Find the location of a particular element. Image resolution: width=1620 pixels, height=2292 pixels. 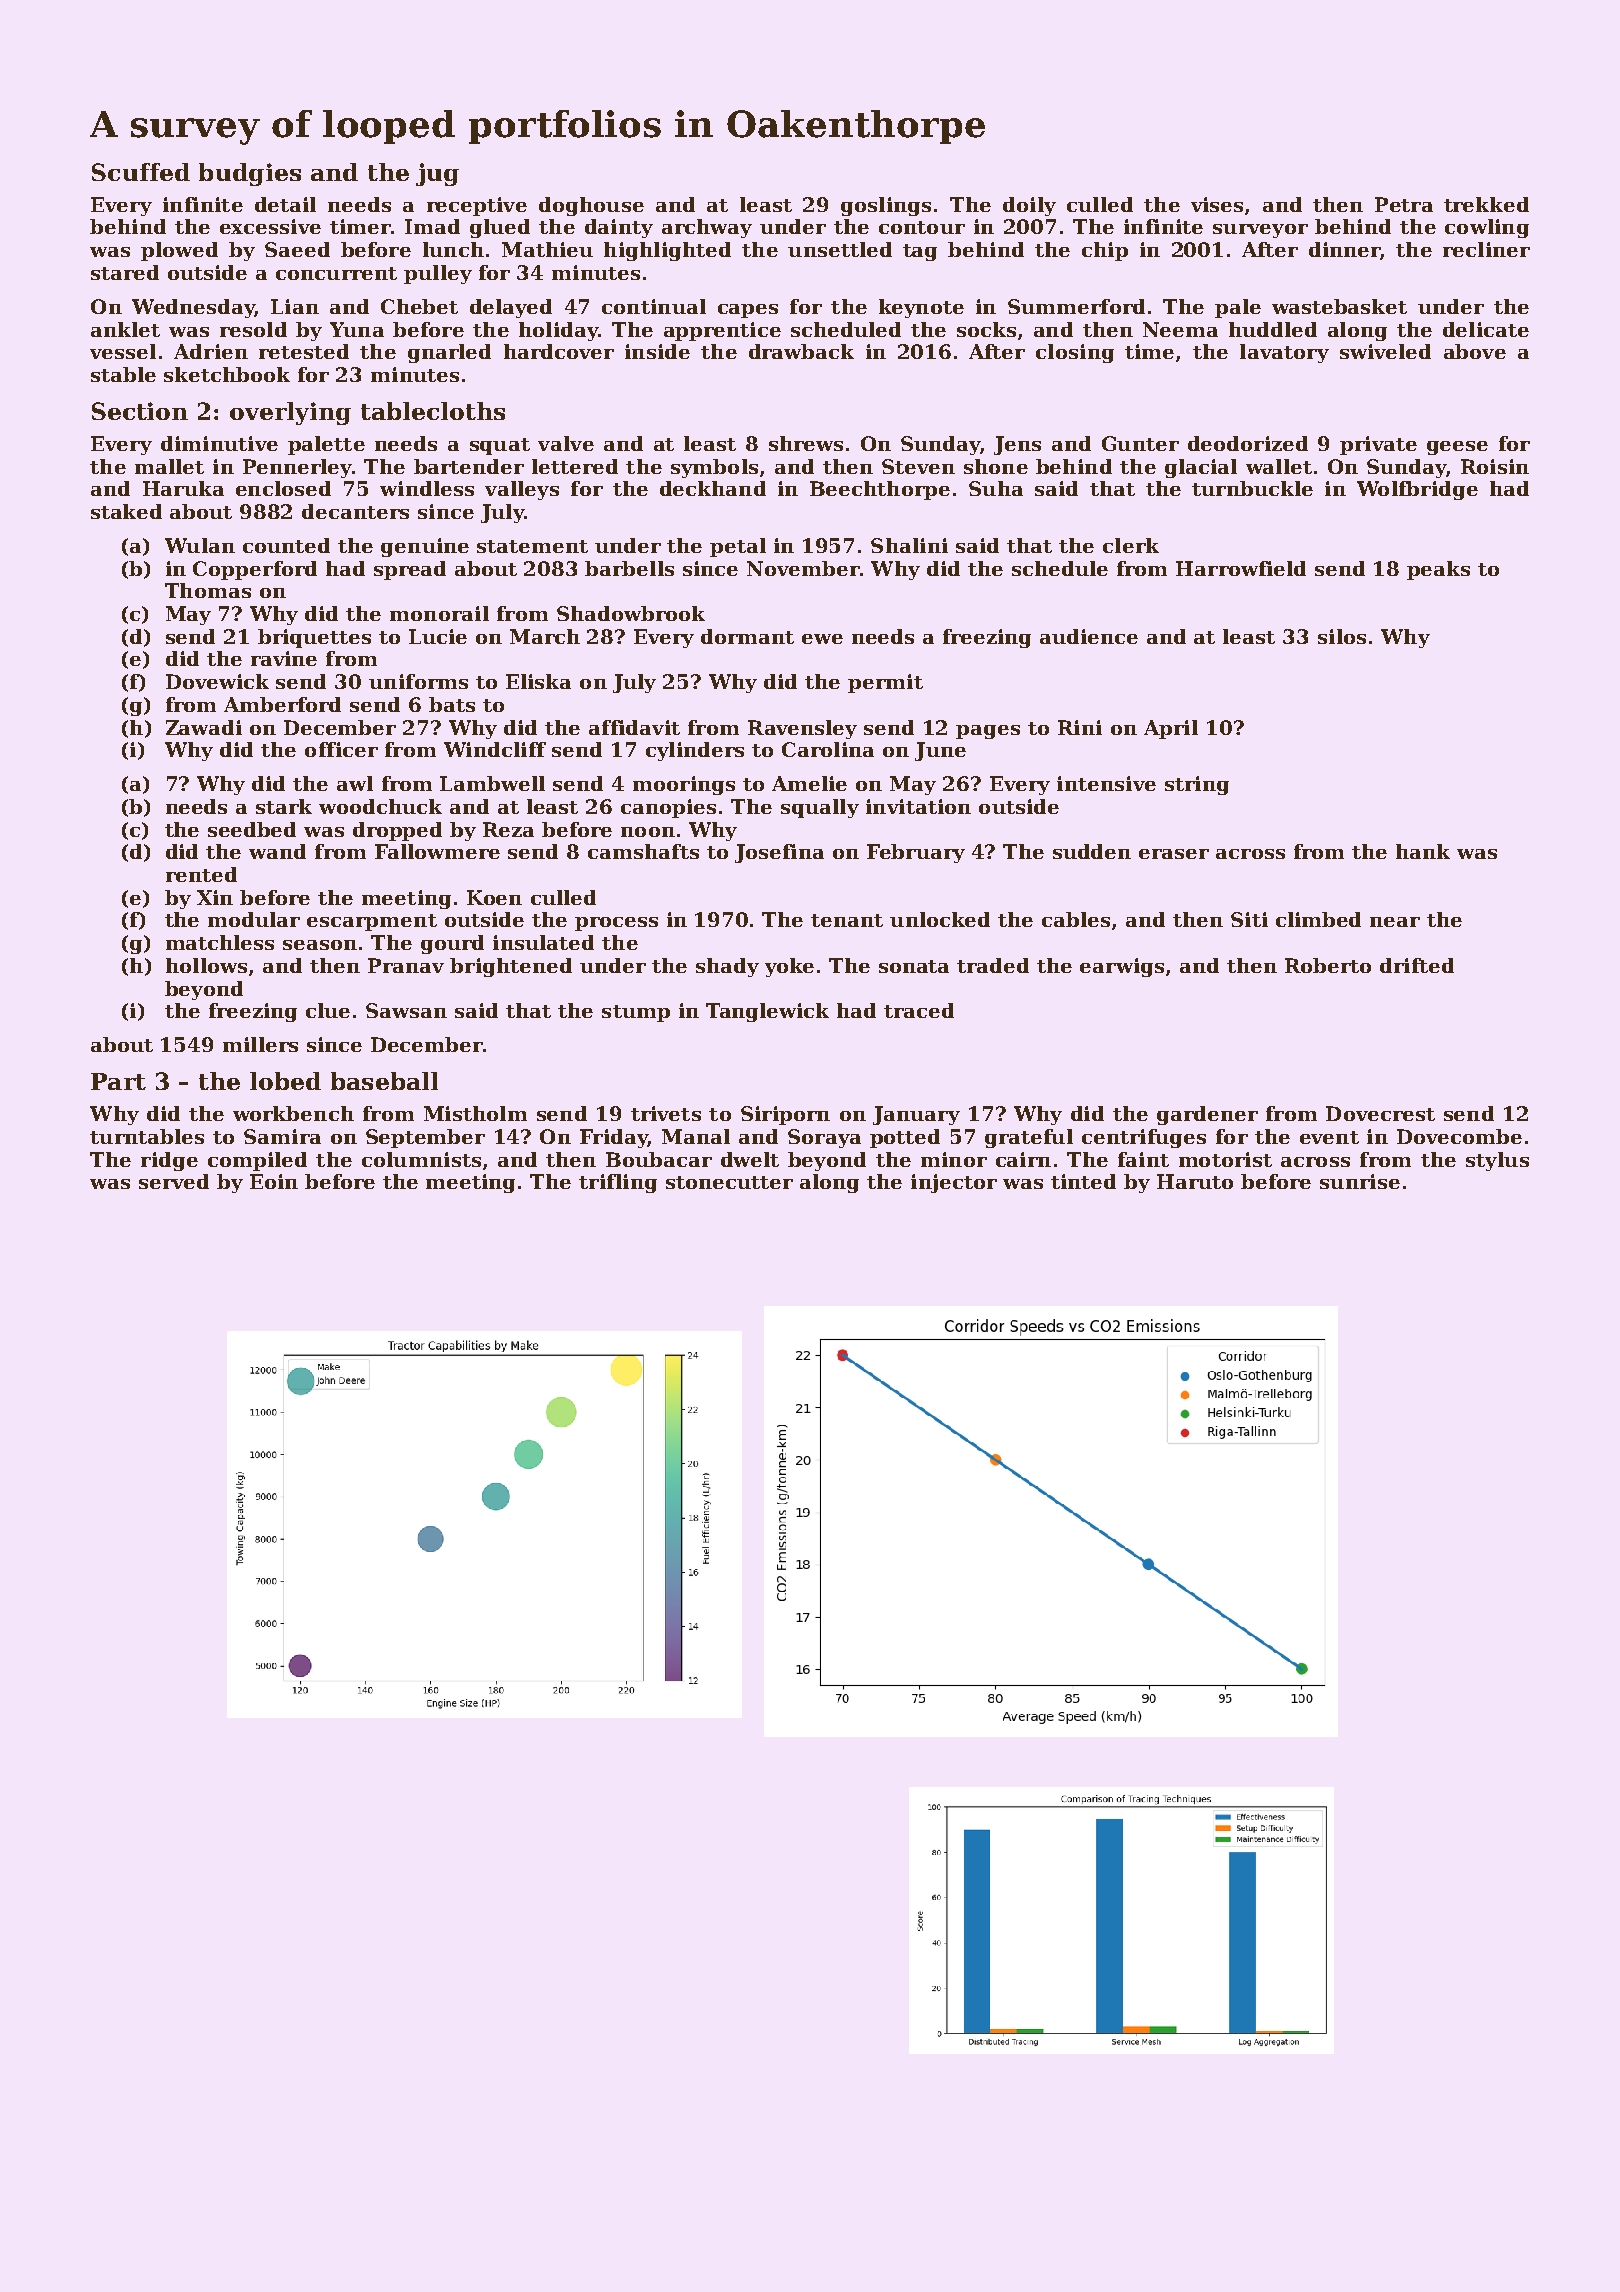

Boubacar is located at coordinates (659, 1159).
